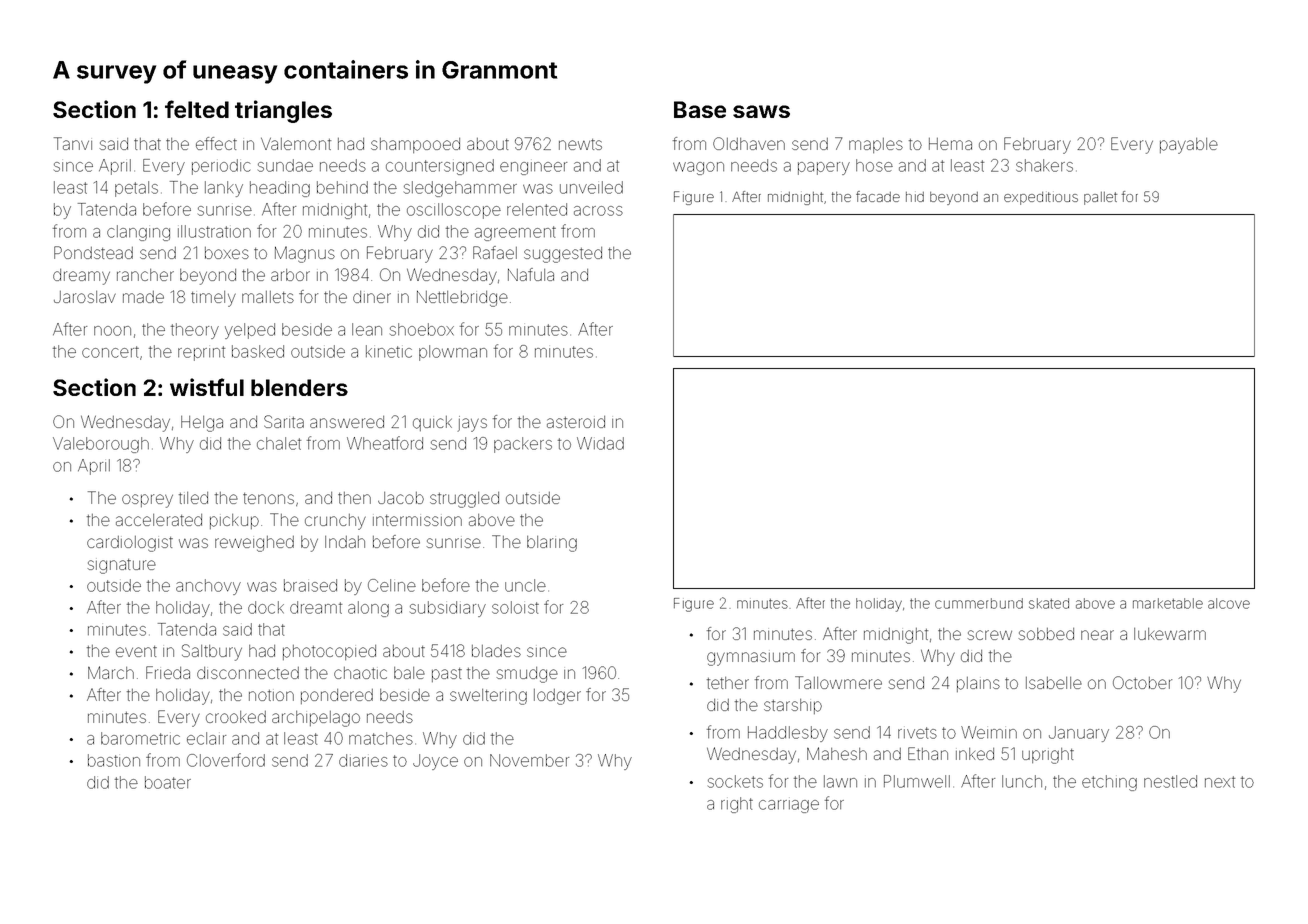 The width and height of the screenshot is (1308, 924). What do you see at coordinates (1170, 634) in the screenshot?
I see `lukewarm` at bounding box center [1170, 634].
